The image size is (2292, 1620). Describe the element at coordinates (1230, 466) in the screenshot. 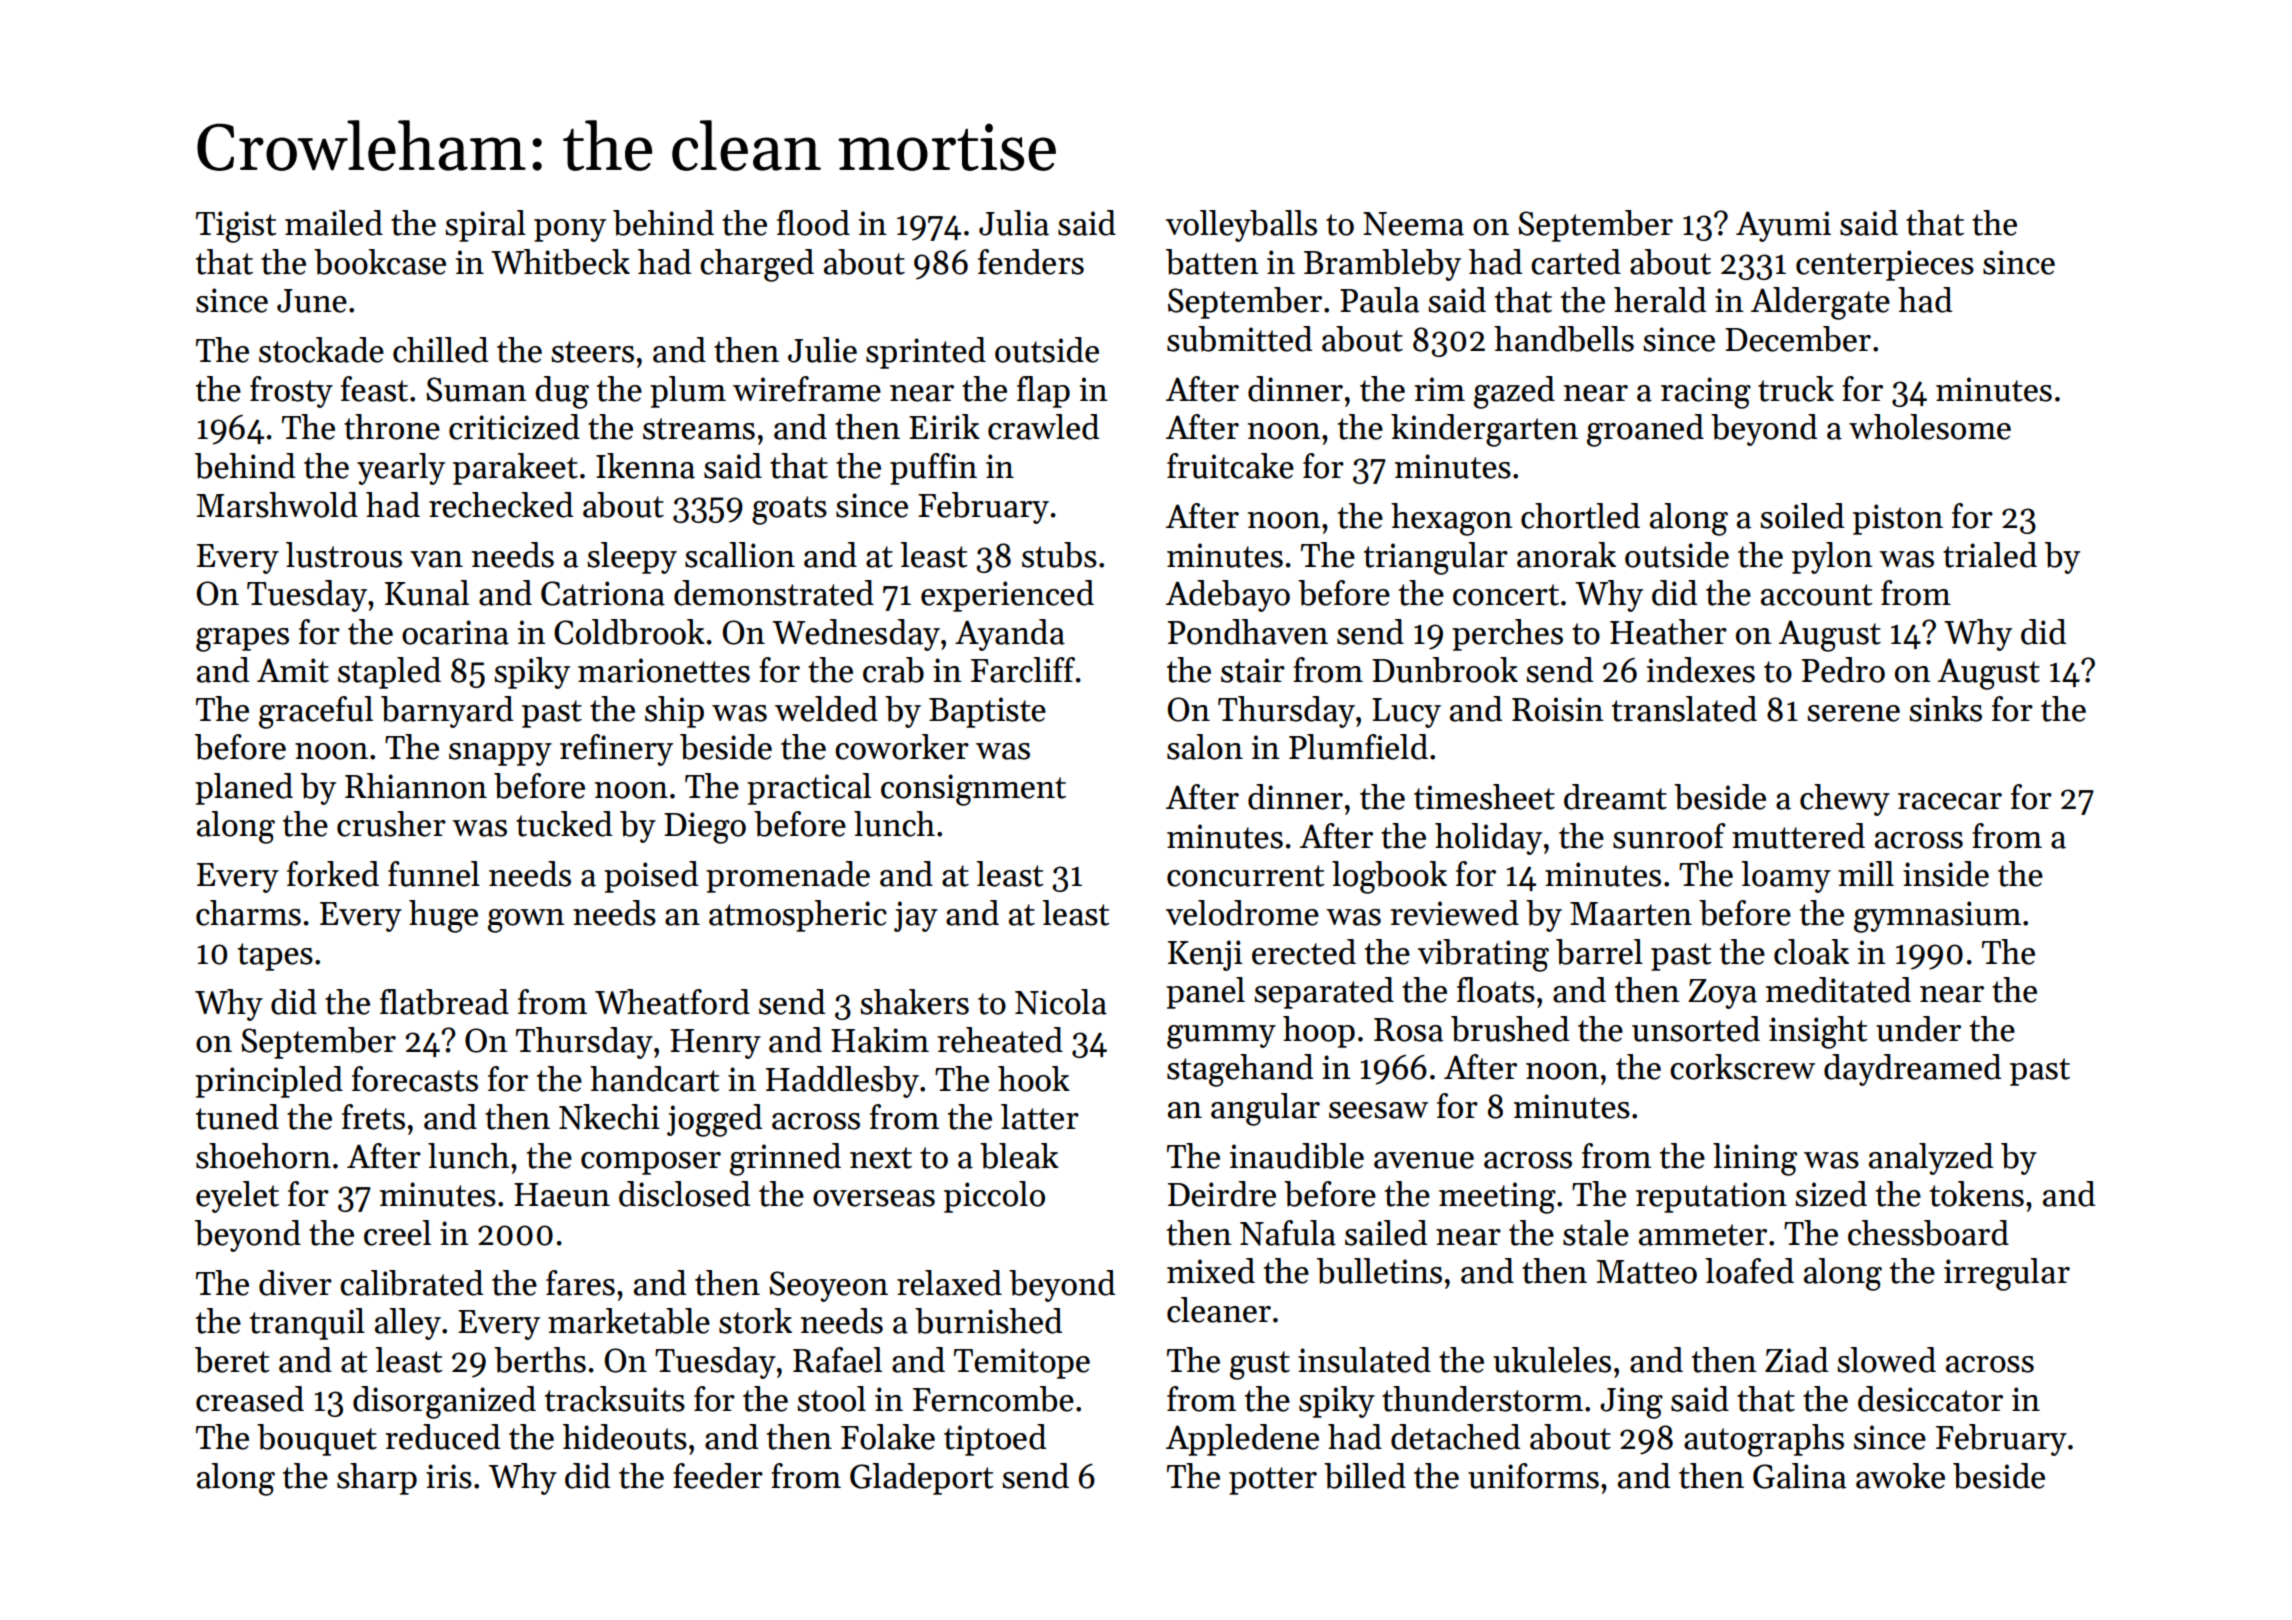

I see `fruitcake` at that location.
